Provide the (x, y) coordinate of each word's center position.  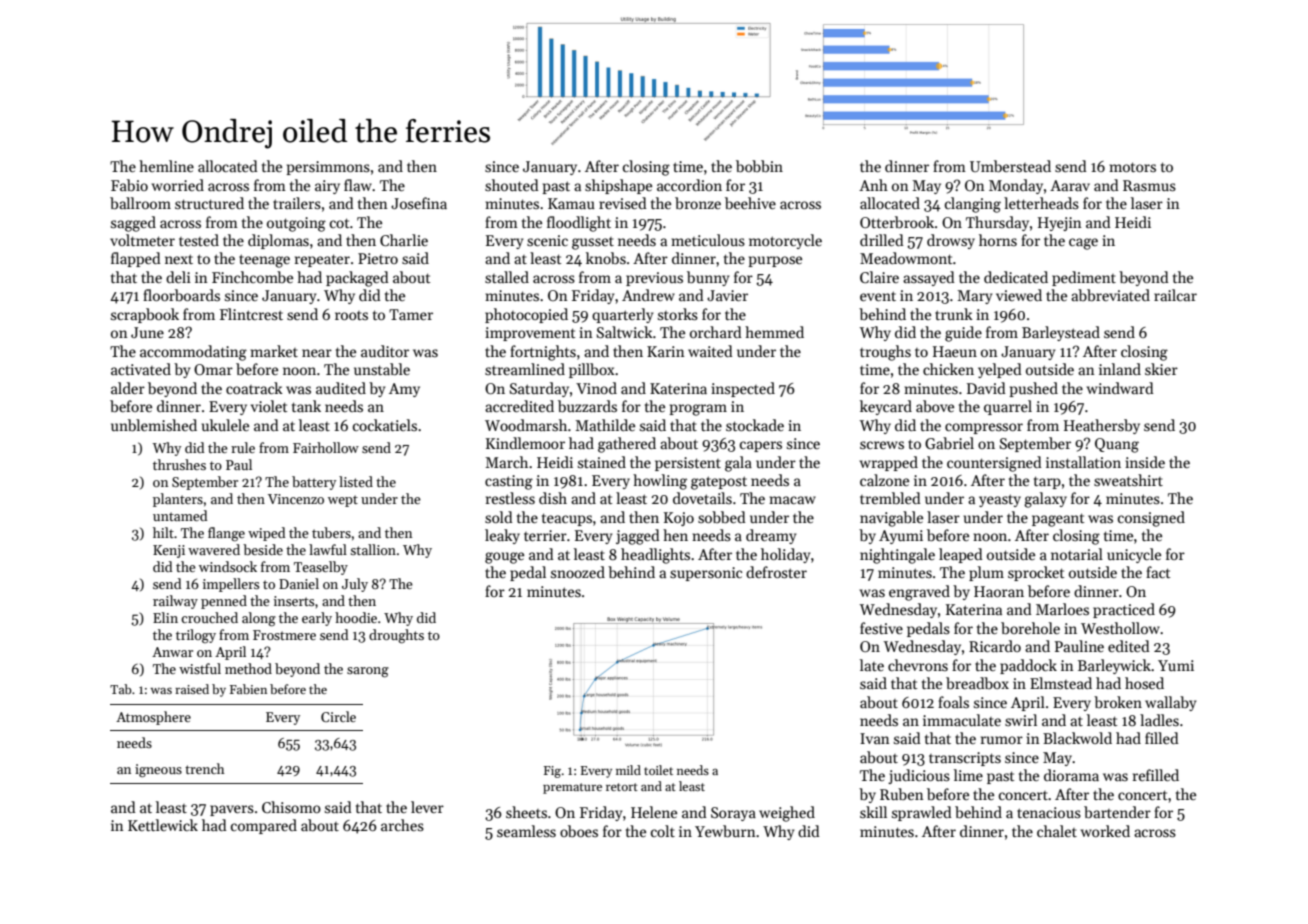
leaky (502, 536)
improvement (530, 334)
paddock (1028, 666)
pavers (232, 810)
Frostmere (284, 635)
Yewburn (725, 831)
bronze (698, 203)
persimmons (328, 168)
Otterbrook (897, 222)
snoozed (578, 572)
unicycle (1134, 555)
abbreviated (1110, 295)
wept (343, 501)
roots (351, 315)
